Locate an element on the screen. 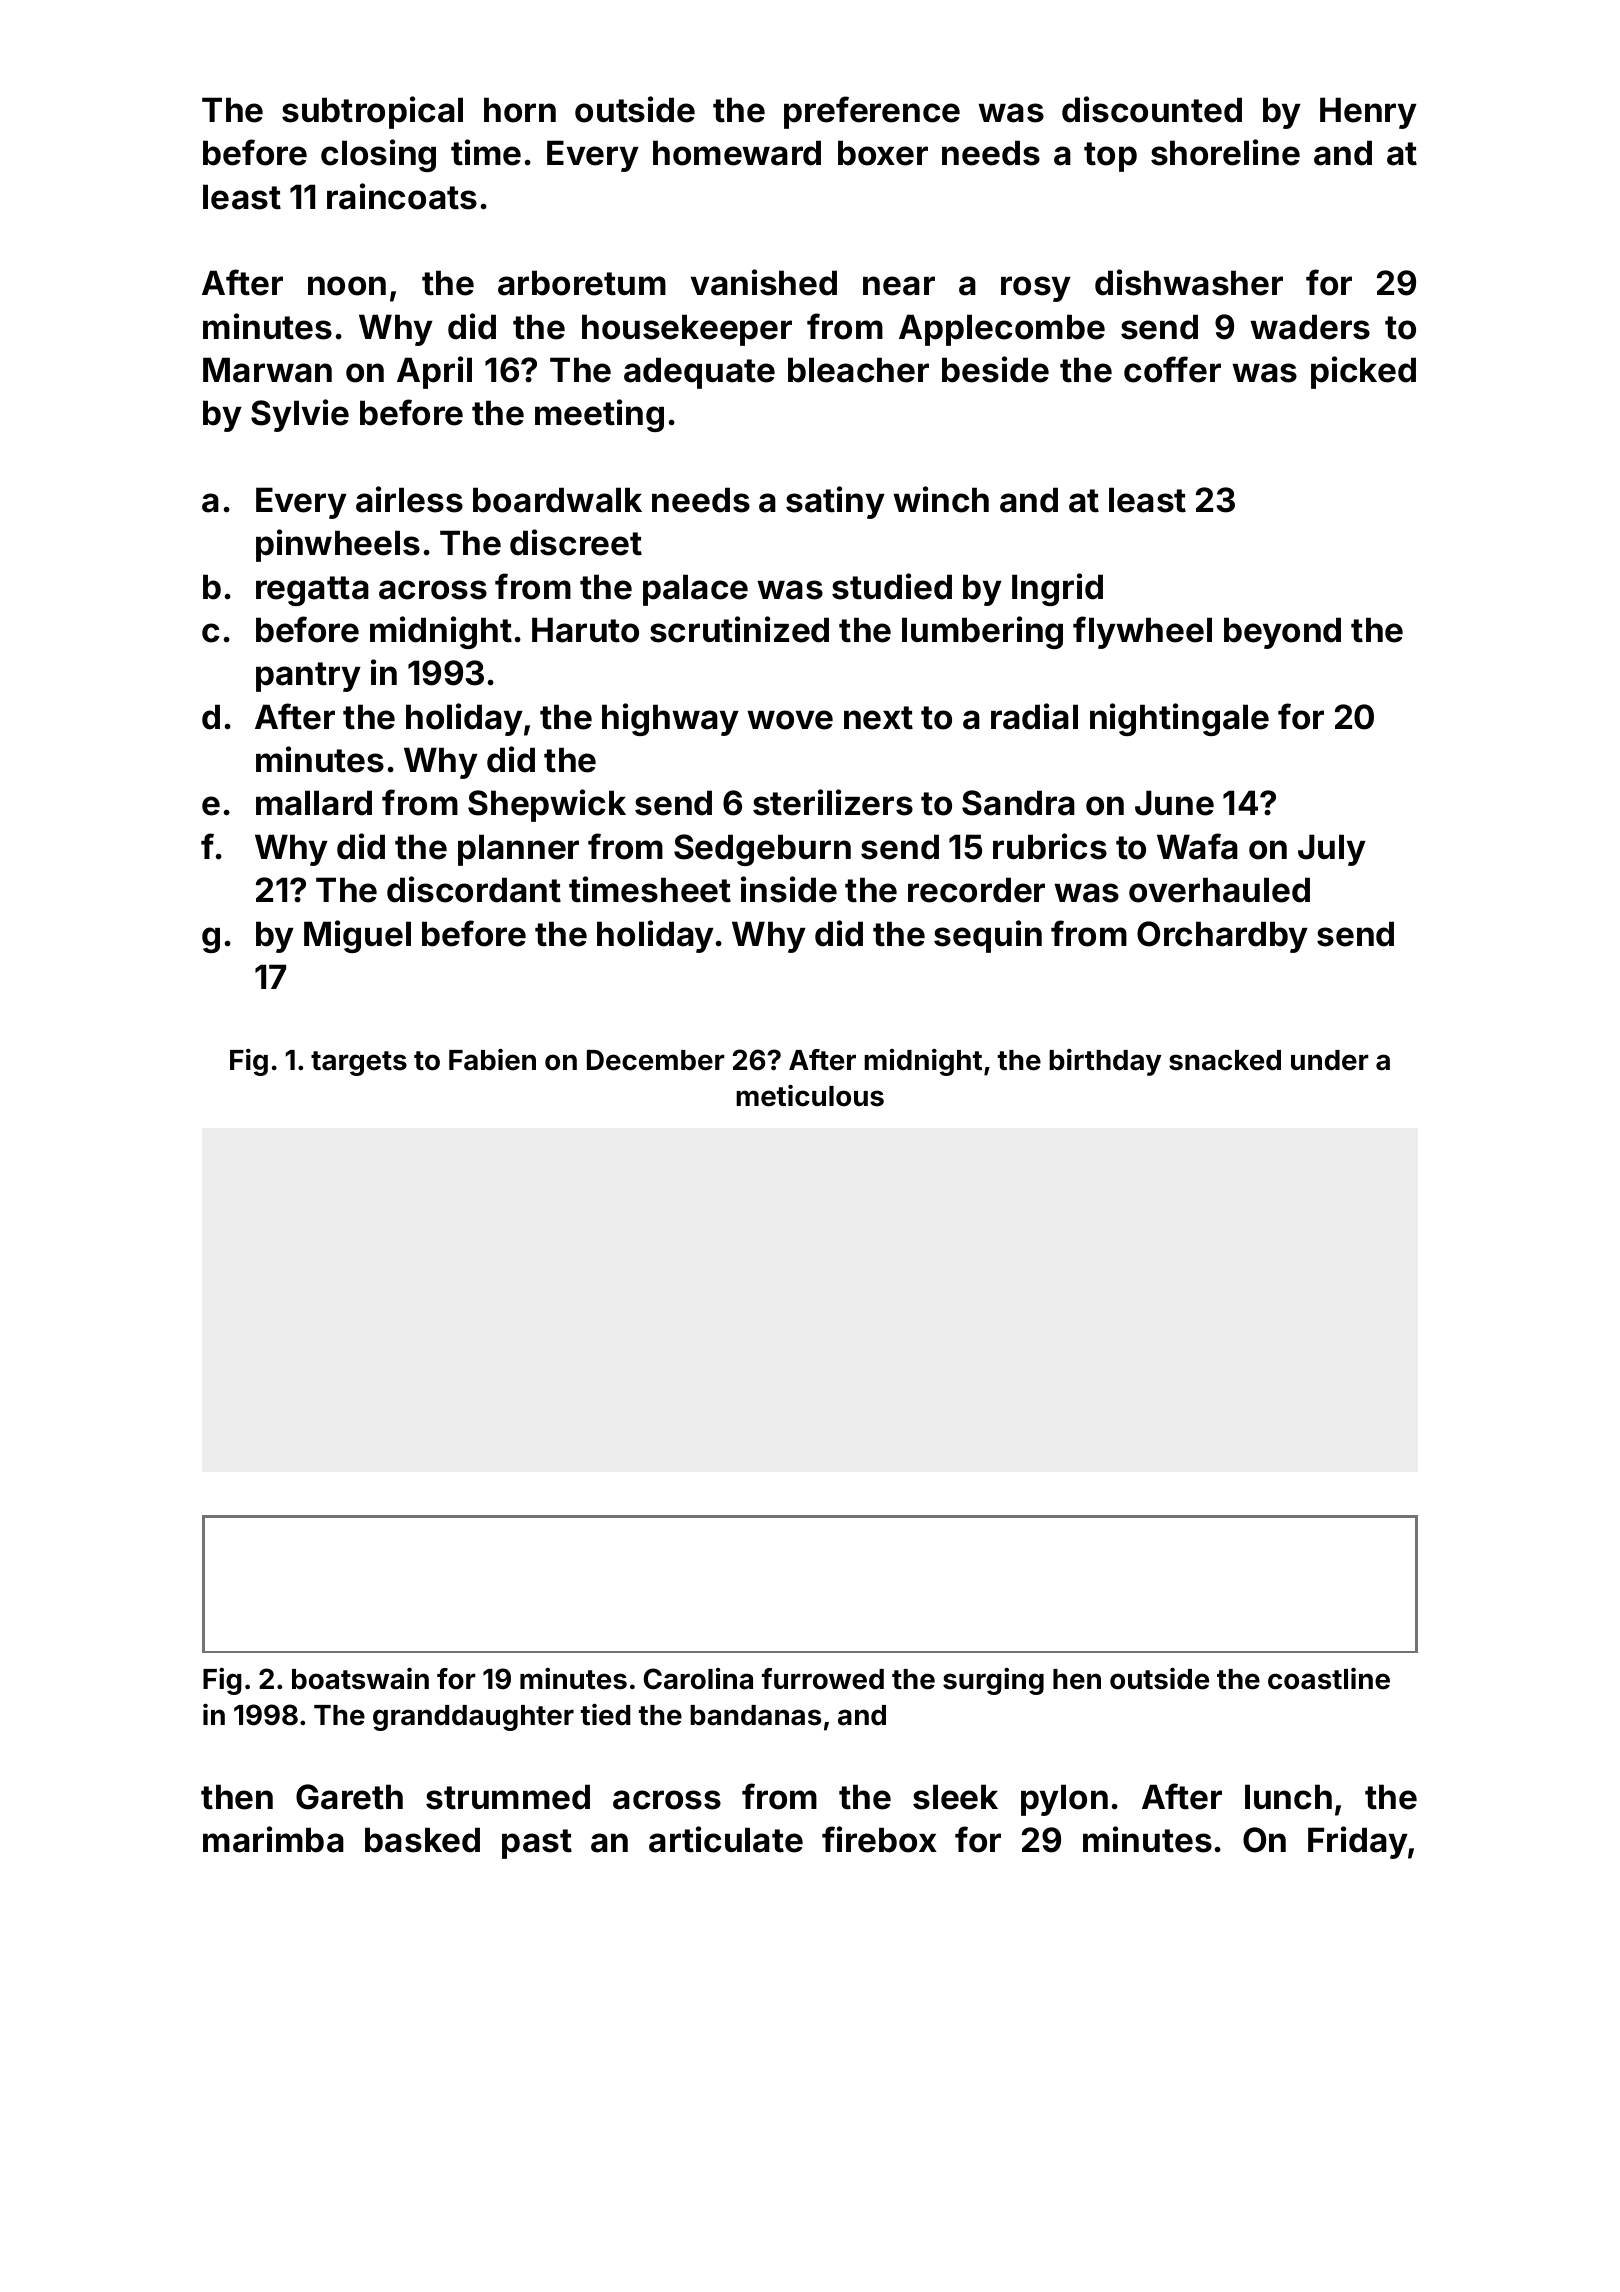  meticulous is located at coordinates (810, 1096).
